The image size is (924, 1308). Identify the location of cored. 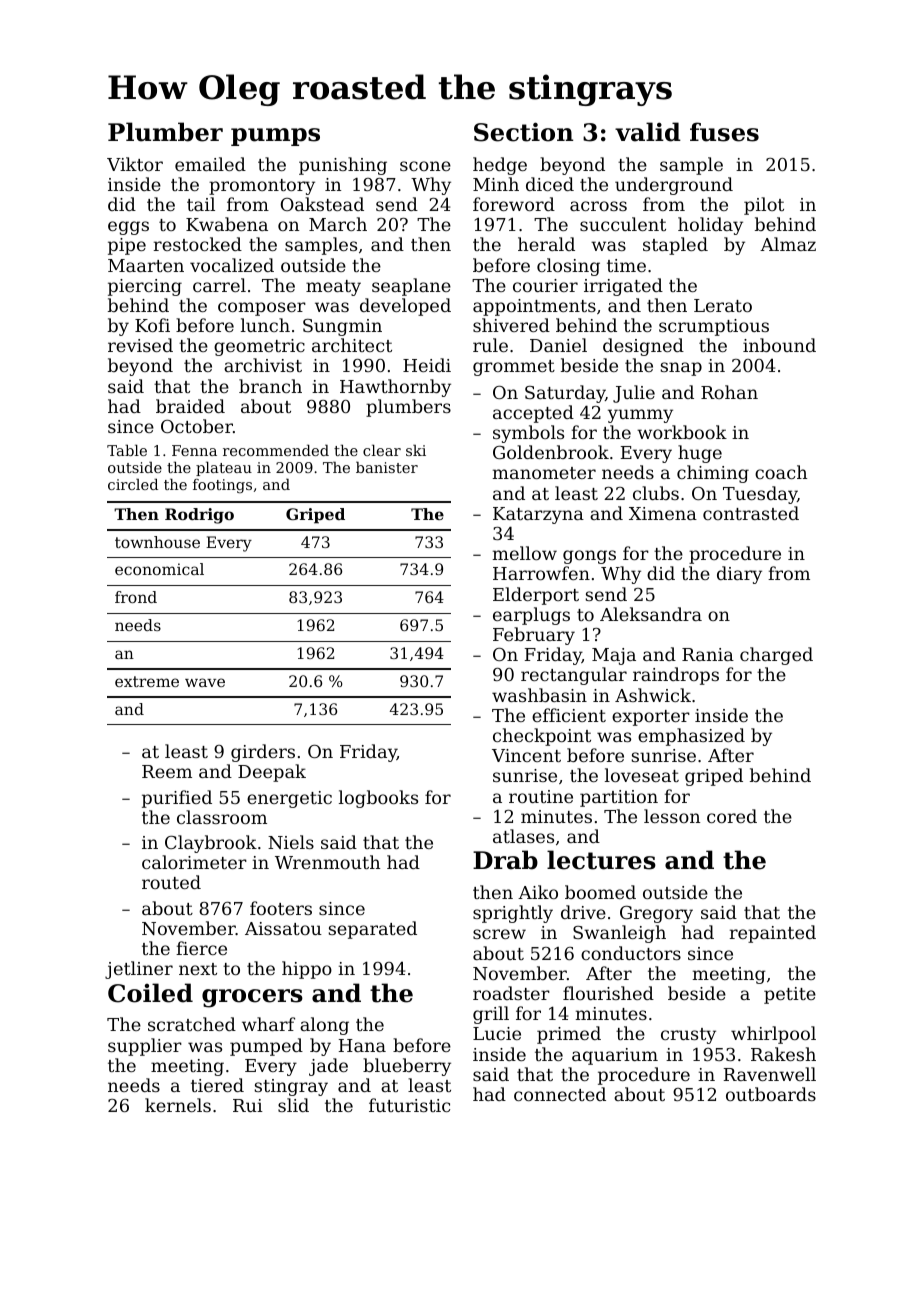
(732, 816).
